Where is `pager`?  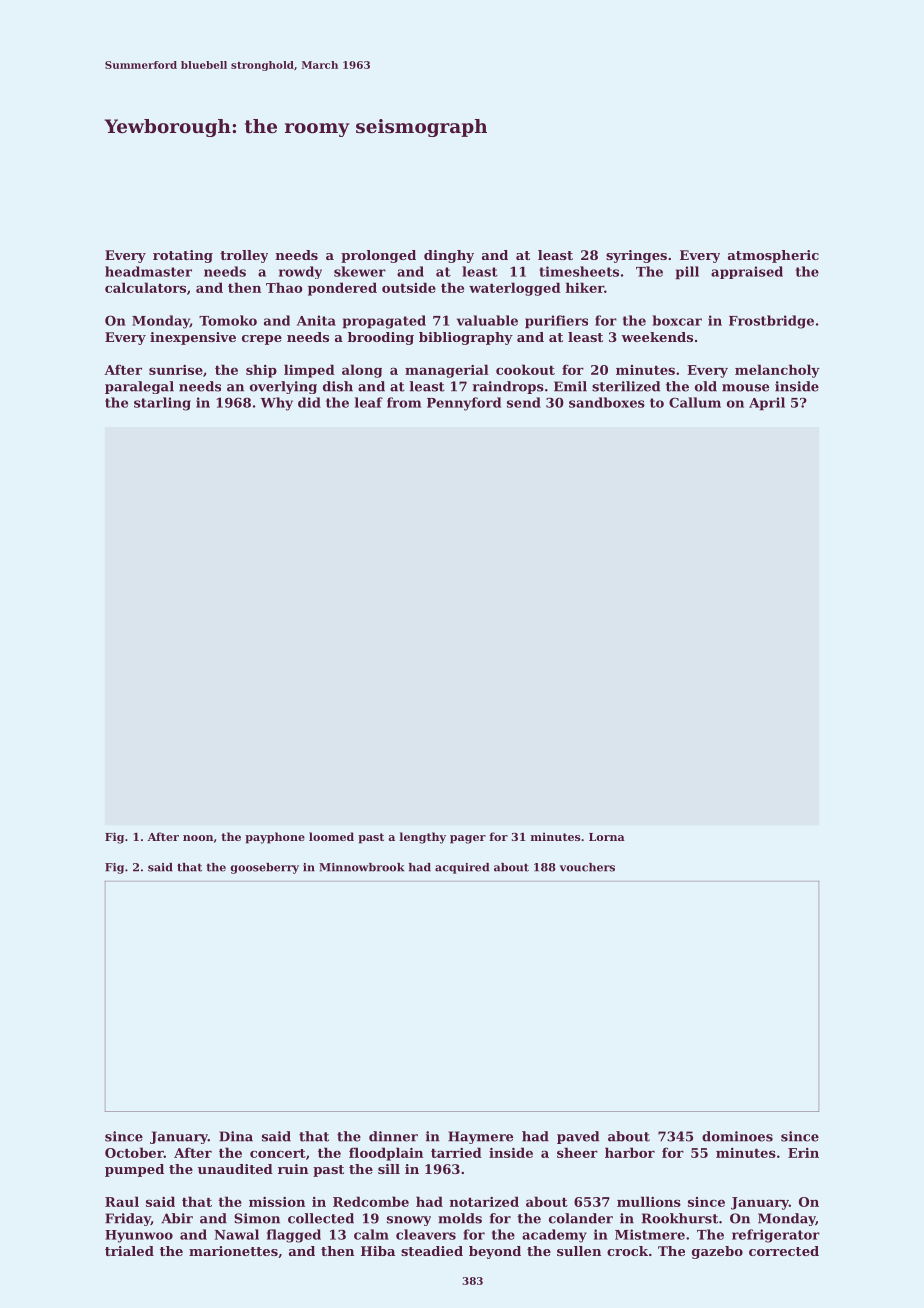 pager is located at coordinates (468, 839).
